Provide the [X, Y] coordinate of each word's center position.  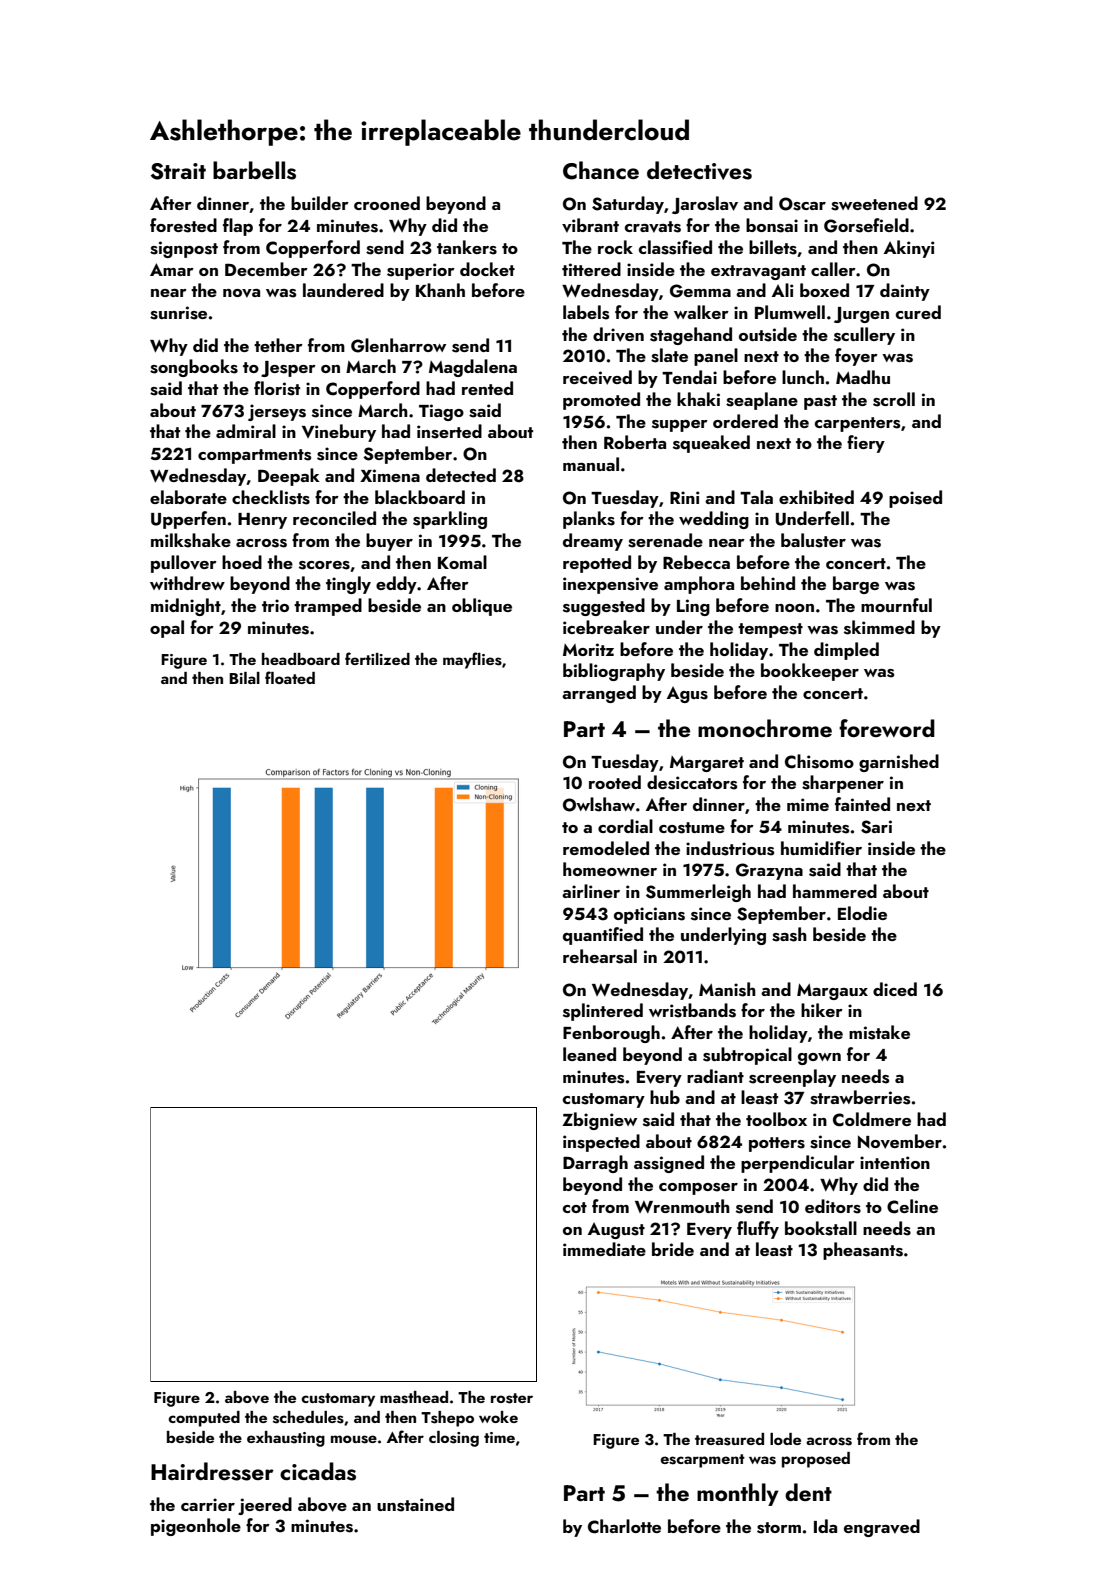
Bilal [244, 678]
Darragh [595, 1164]
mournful [896, 605]
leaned [589, 1054]
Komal [462, 562]
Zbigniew [599, 1121]
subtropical [747, 1056]
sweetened [874, 203]
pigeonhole [196, 1527]
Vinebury [339, 433]
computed [204, 1419]
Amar [172, 269]
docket [487, 269]
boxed [824, 290]
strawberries [860, 1097]
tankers [467, 247]
